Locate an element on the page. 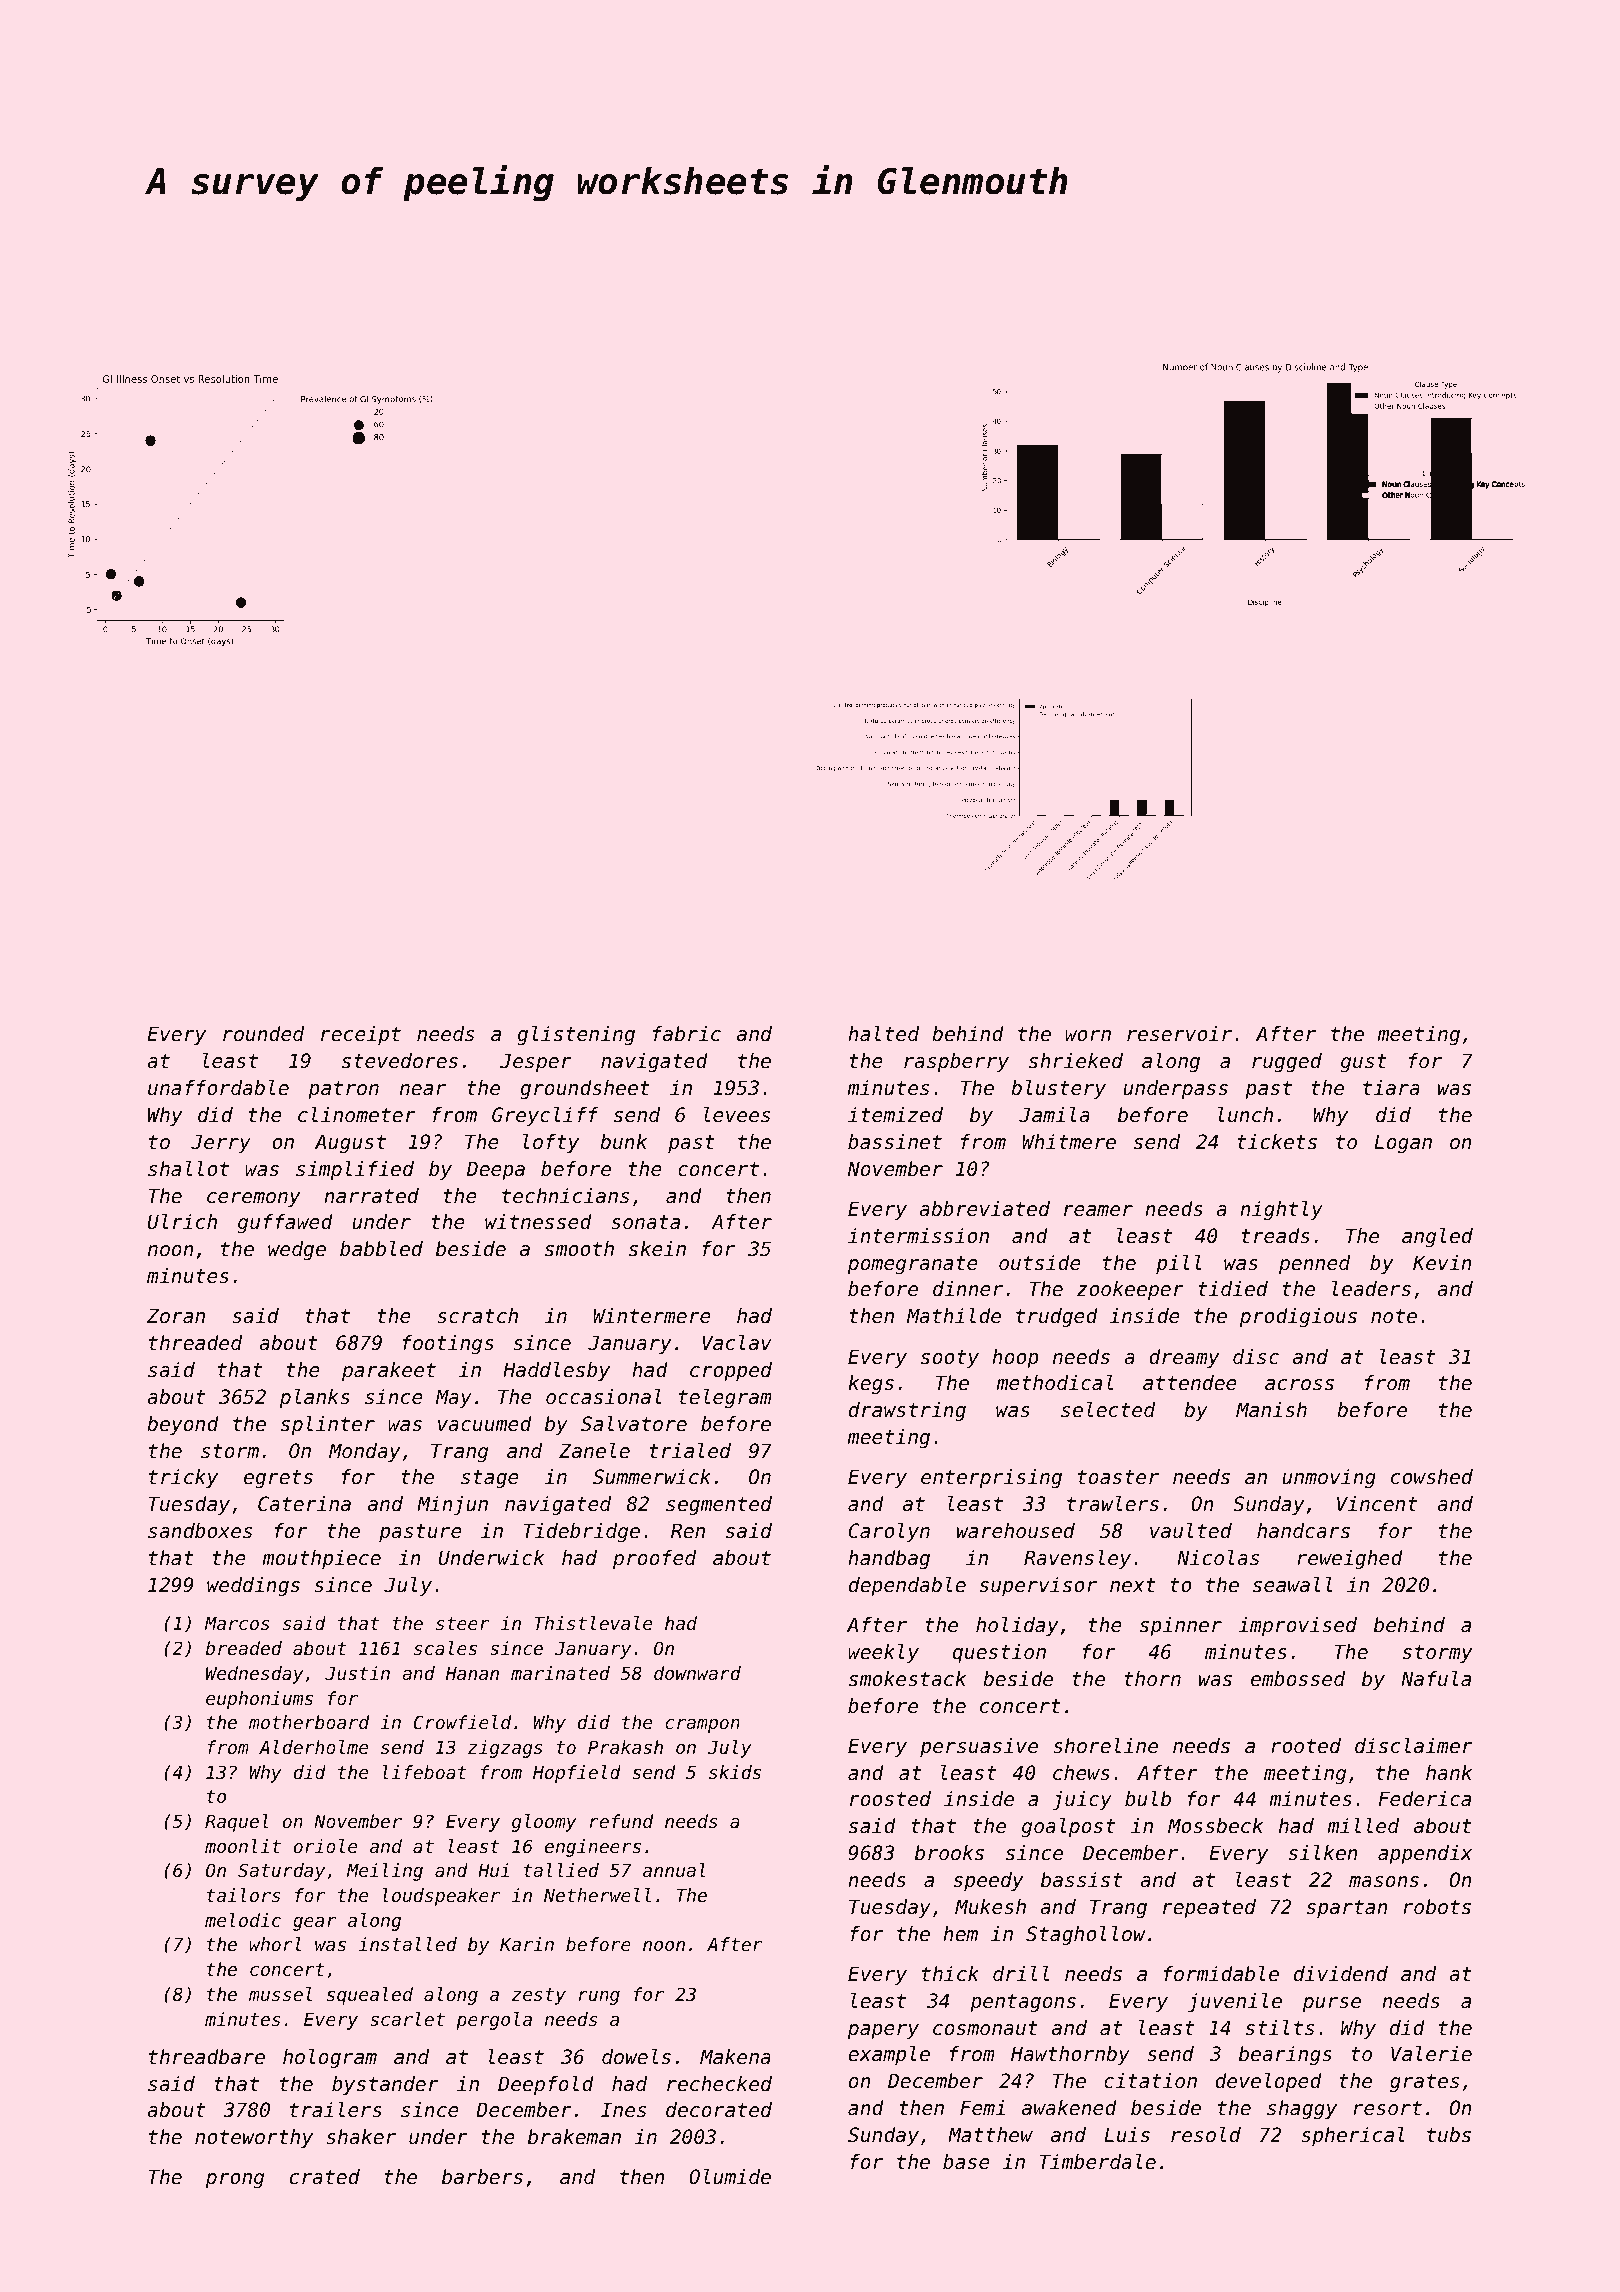 This page has height=2292, width=1620. rounded is located at coordinates (263, 1034).
